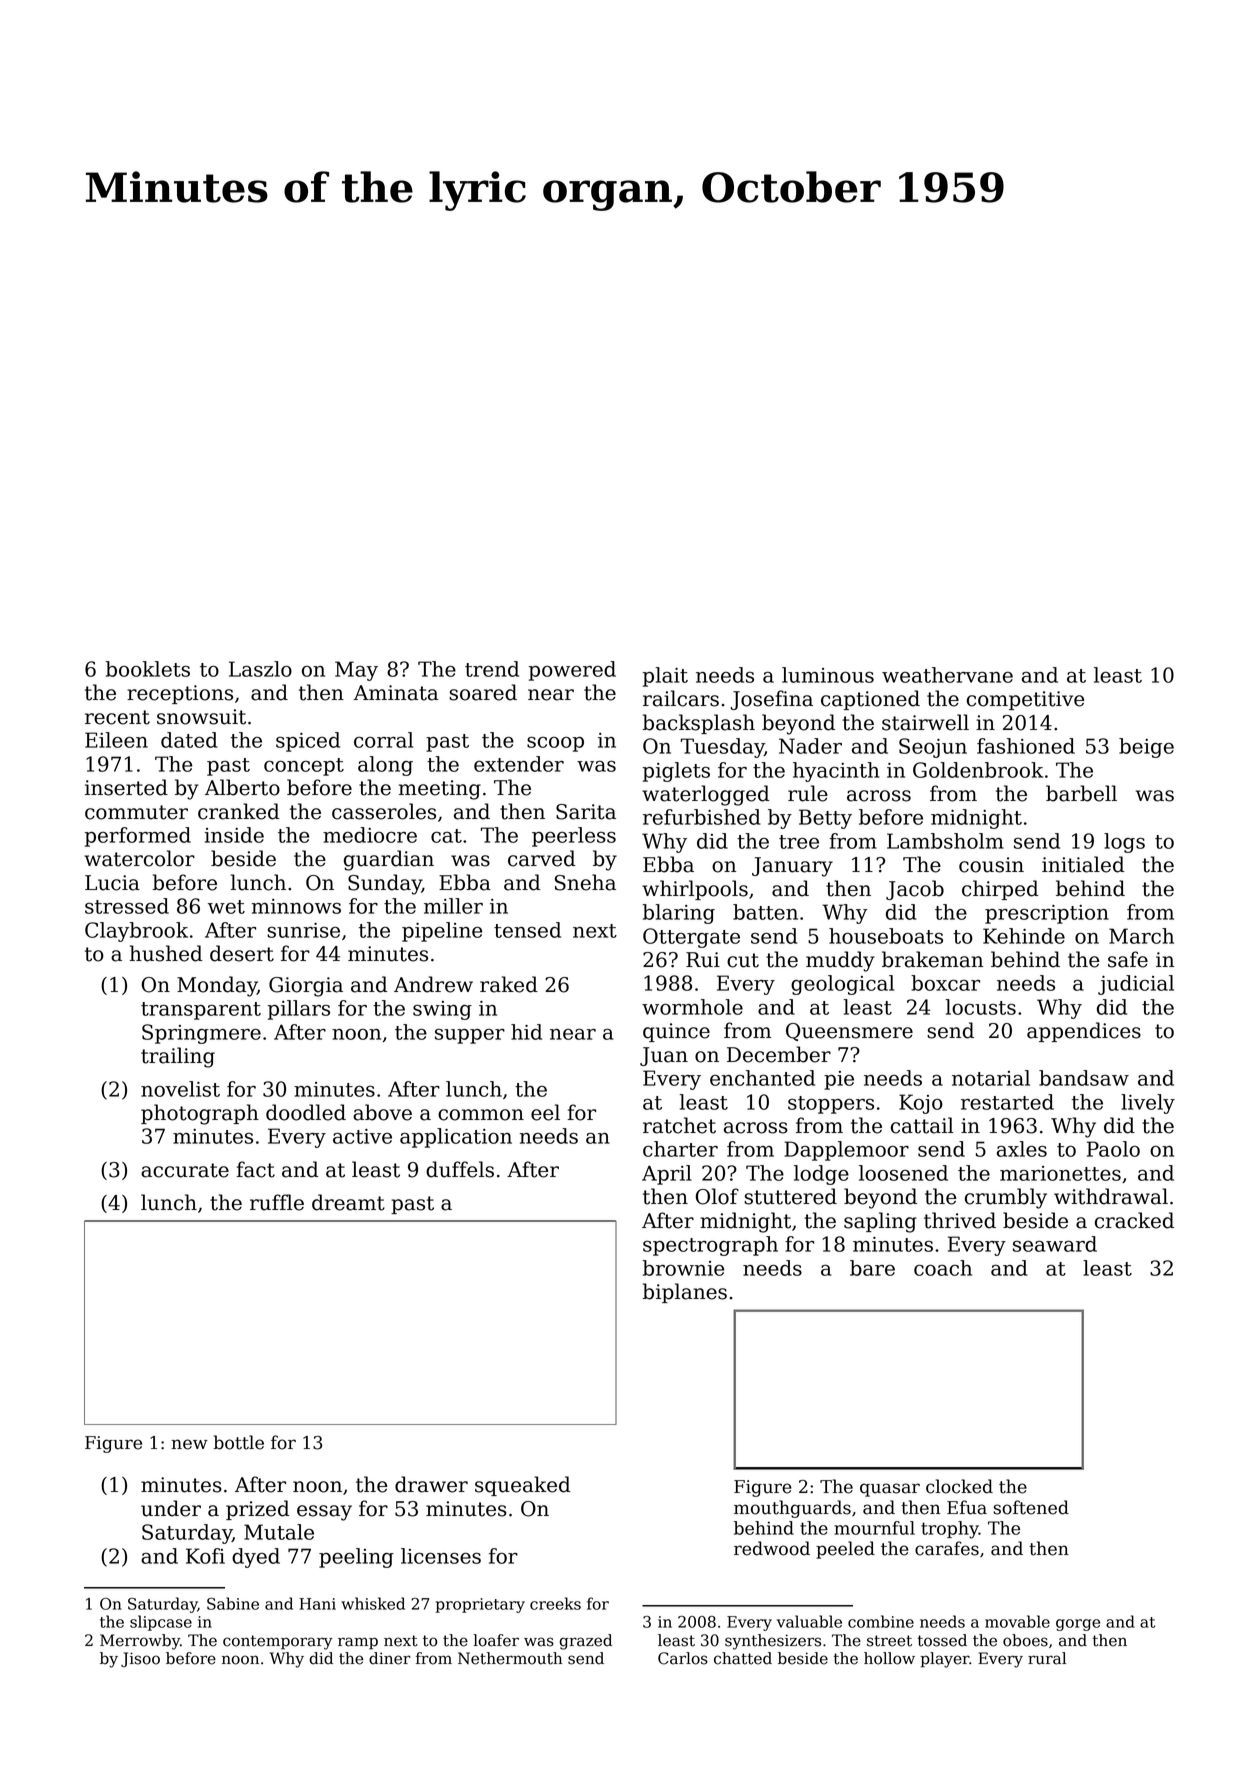  What do you see at coordinates (772, 1548) in the image?
I see `redwood` at bounding box center [772, 1548].
